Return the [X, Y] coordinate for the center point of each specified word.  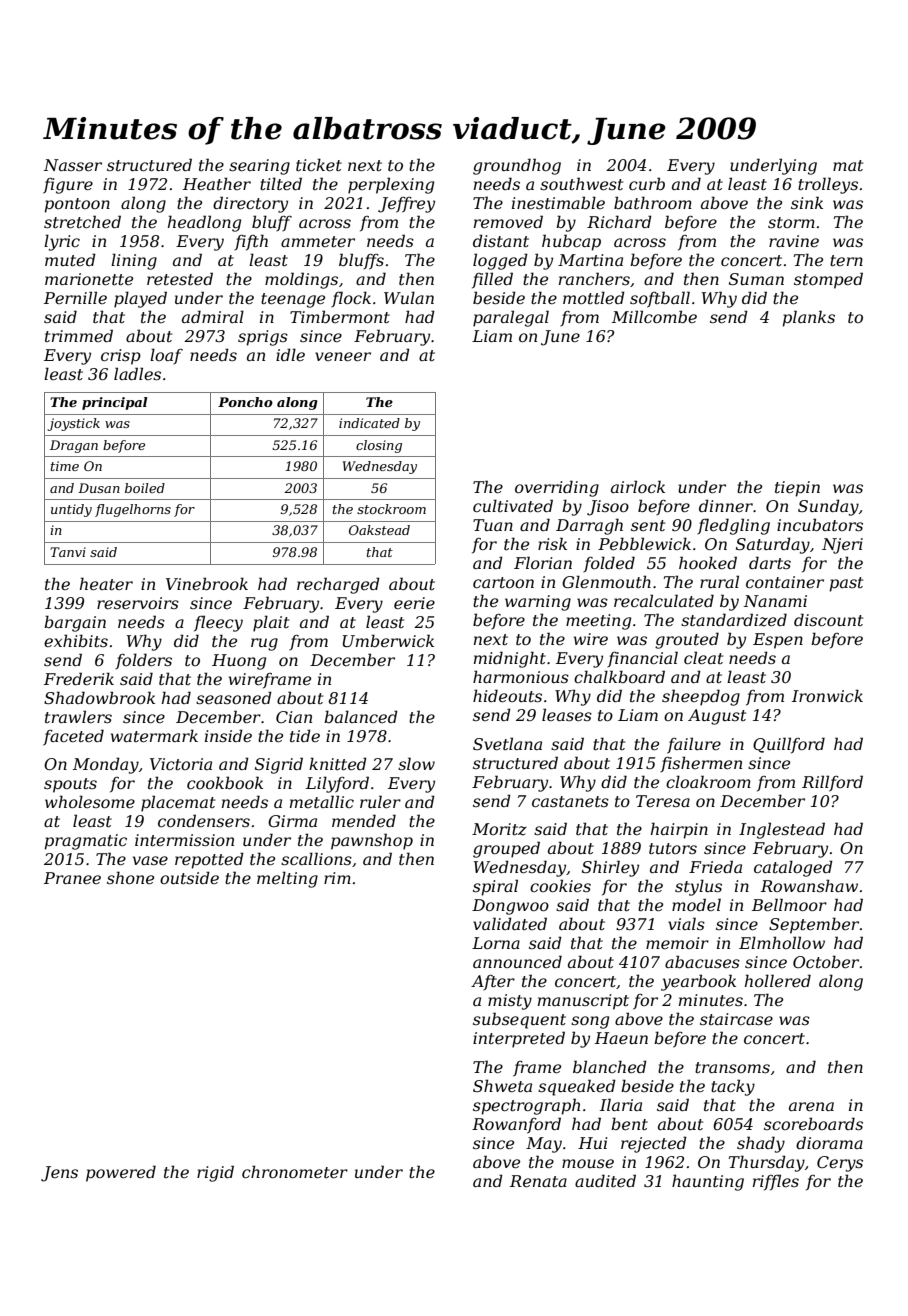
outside [189, 877]
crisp [121, 357]
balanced [361, 716]
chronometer [295, 1171]
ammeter [318, 241]
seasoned [234, 697]
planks [809, 318]
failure [694, 745]
